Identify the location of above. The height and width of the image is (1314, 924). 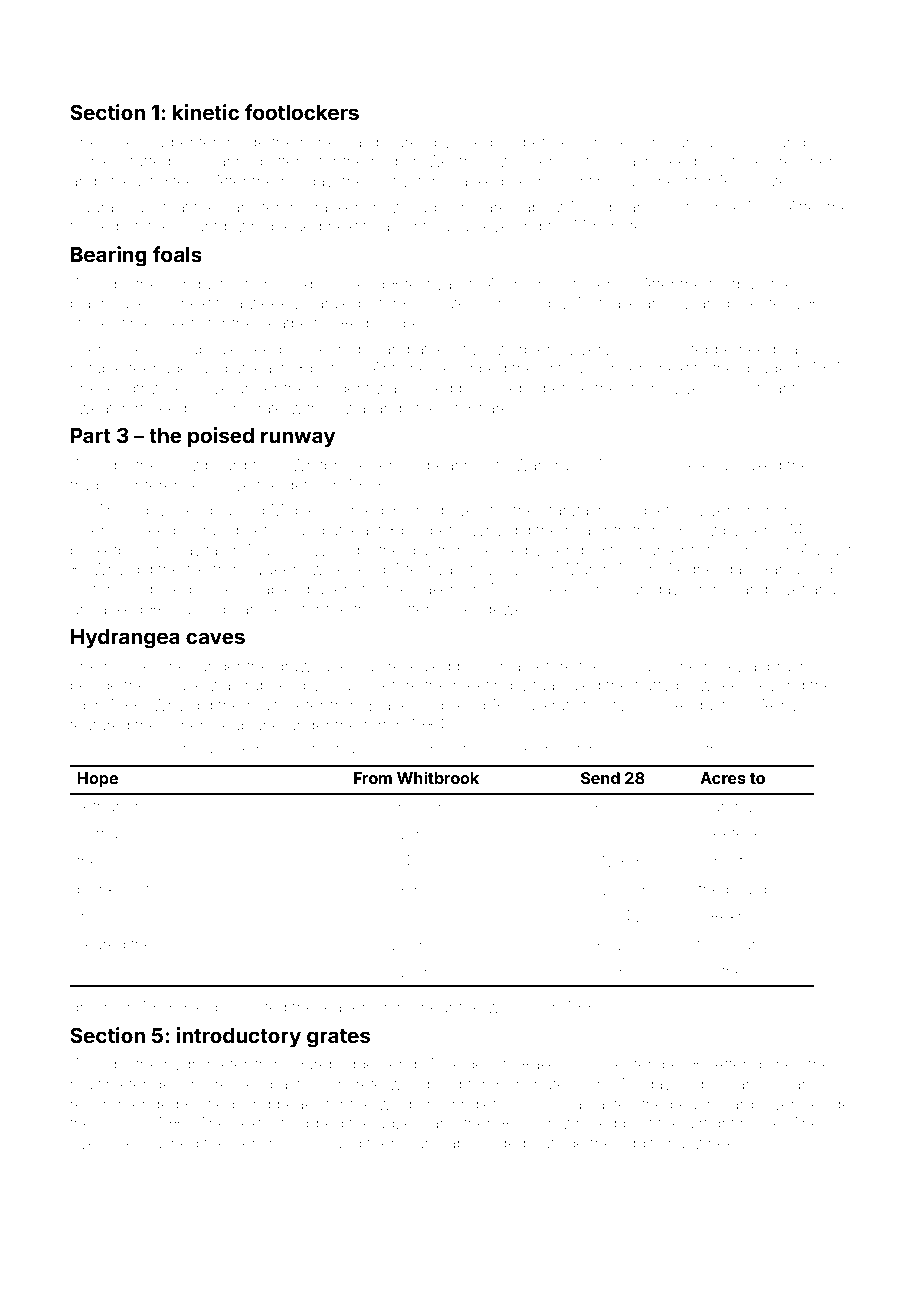
(229, 485).
